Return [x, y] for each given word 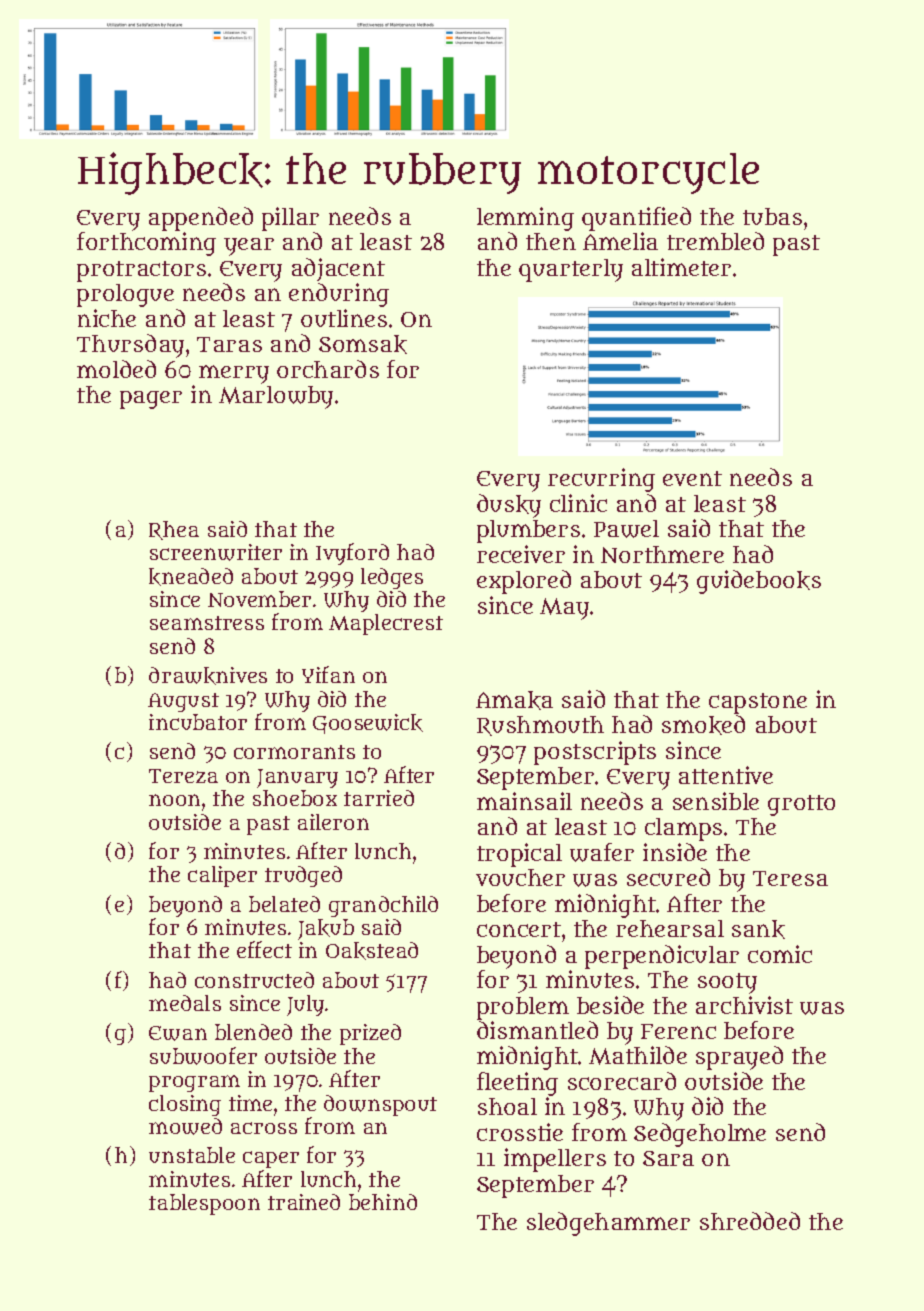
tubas [772, 216]
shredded [750, 1221]
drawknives [208, 676]
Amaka [514, 700]
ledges [392, 578]
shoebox [295, 798]
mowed [185, 1126]
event [692, 478]
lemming [525, 219]
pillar [290, 219]
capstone [758, 703]
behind [383, 1202]
